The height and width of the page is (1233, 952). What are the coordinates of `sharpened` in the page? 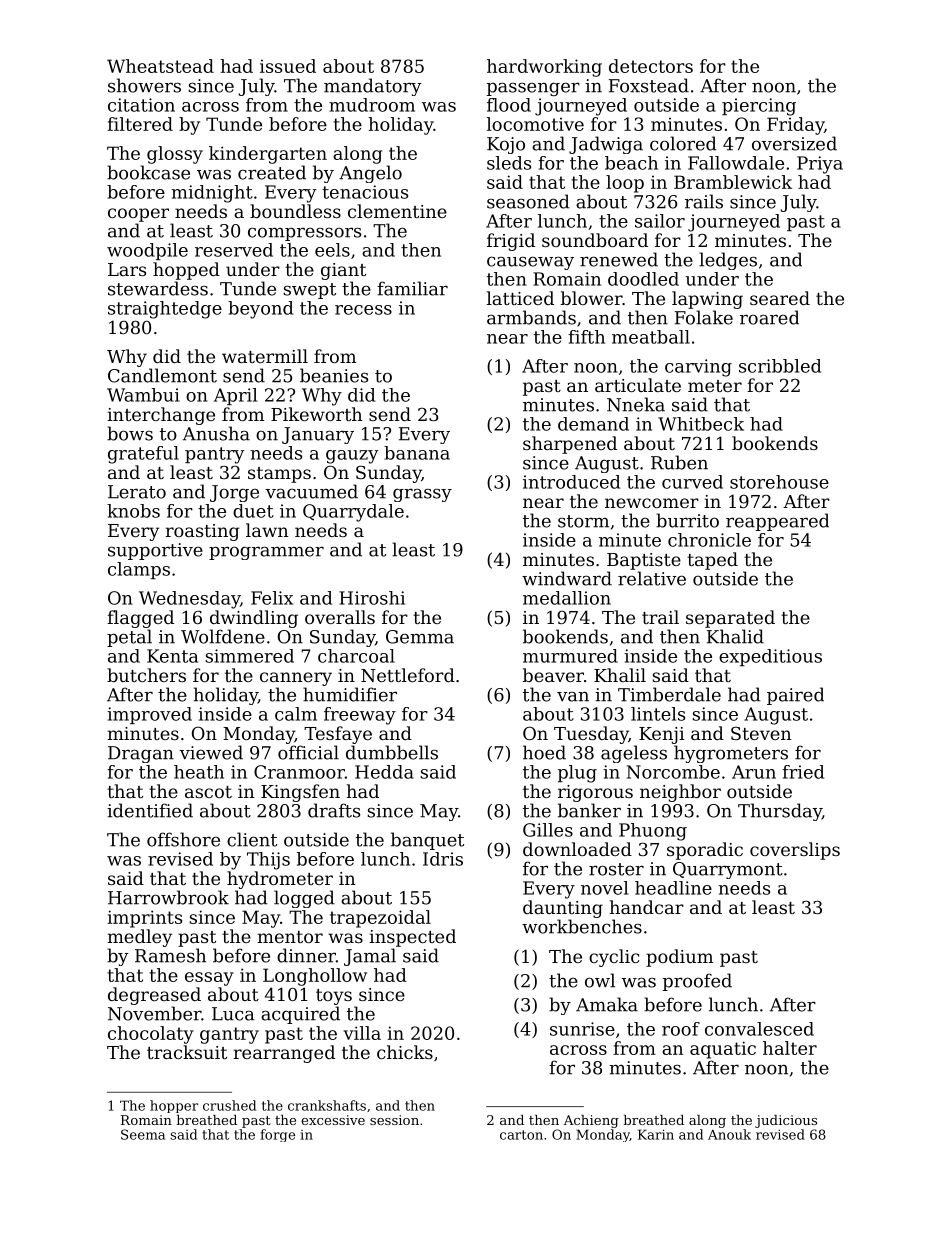 It's located at (570, 445).
